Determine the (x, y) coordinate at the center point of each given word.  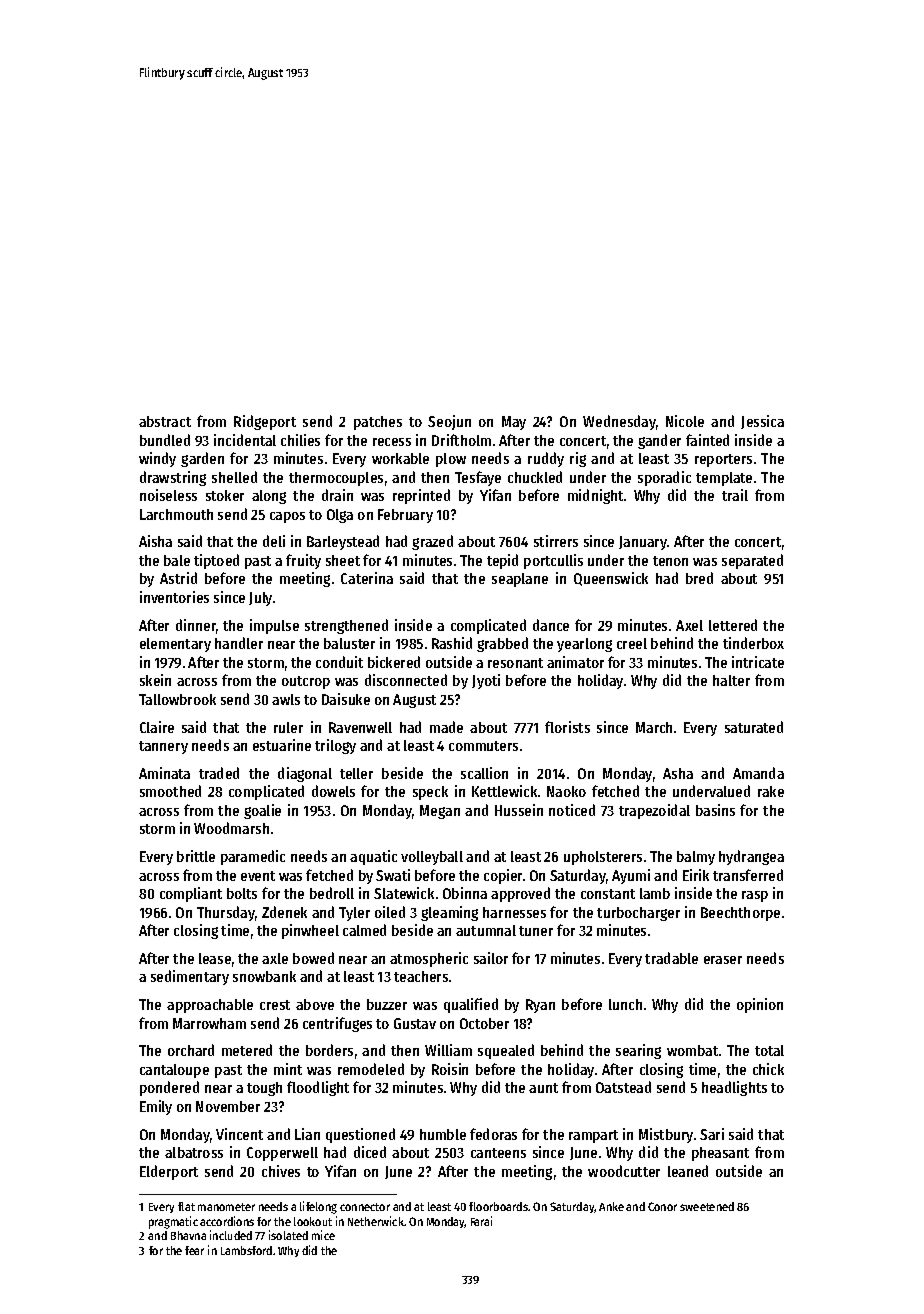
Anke (611, 1206)
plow (451, 460)
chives (281, 1171)
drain (337, 495)
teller (356, 773)
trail (735, 495)
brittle (196, 856)
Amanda (758, 773)
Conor (662, 1206)
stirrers (556, 541)
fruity (303, 561)
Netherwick (376, 1221)
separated (752, 561)
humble (443, 1134)
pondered (169, 1088)
